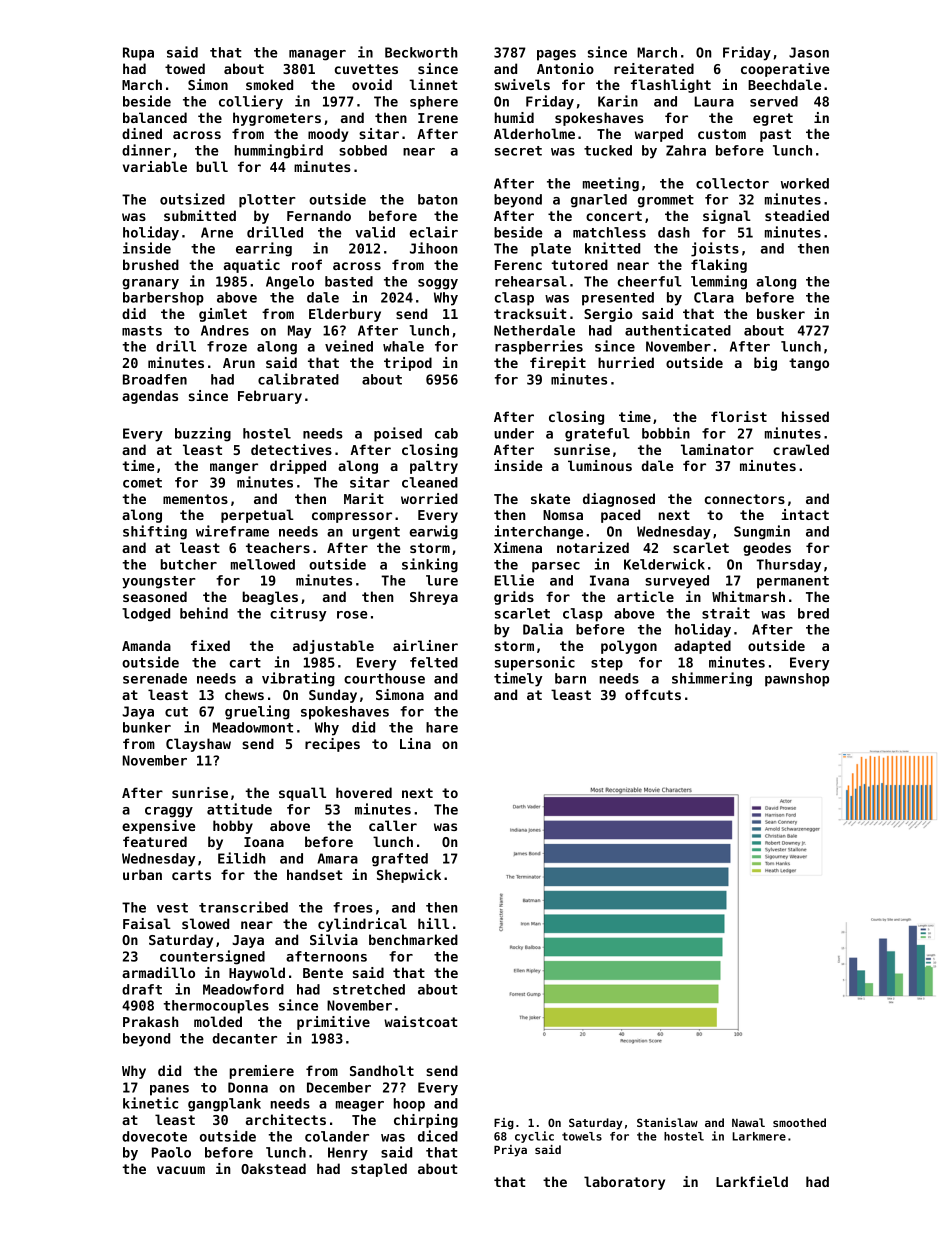 Image resolution: width=952 pixels, height=1233 pixels. I want to click on reiterated, so click(654, 68).
